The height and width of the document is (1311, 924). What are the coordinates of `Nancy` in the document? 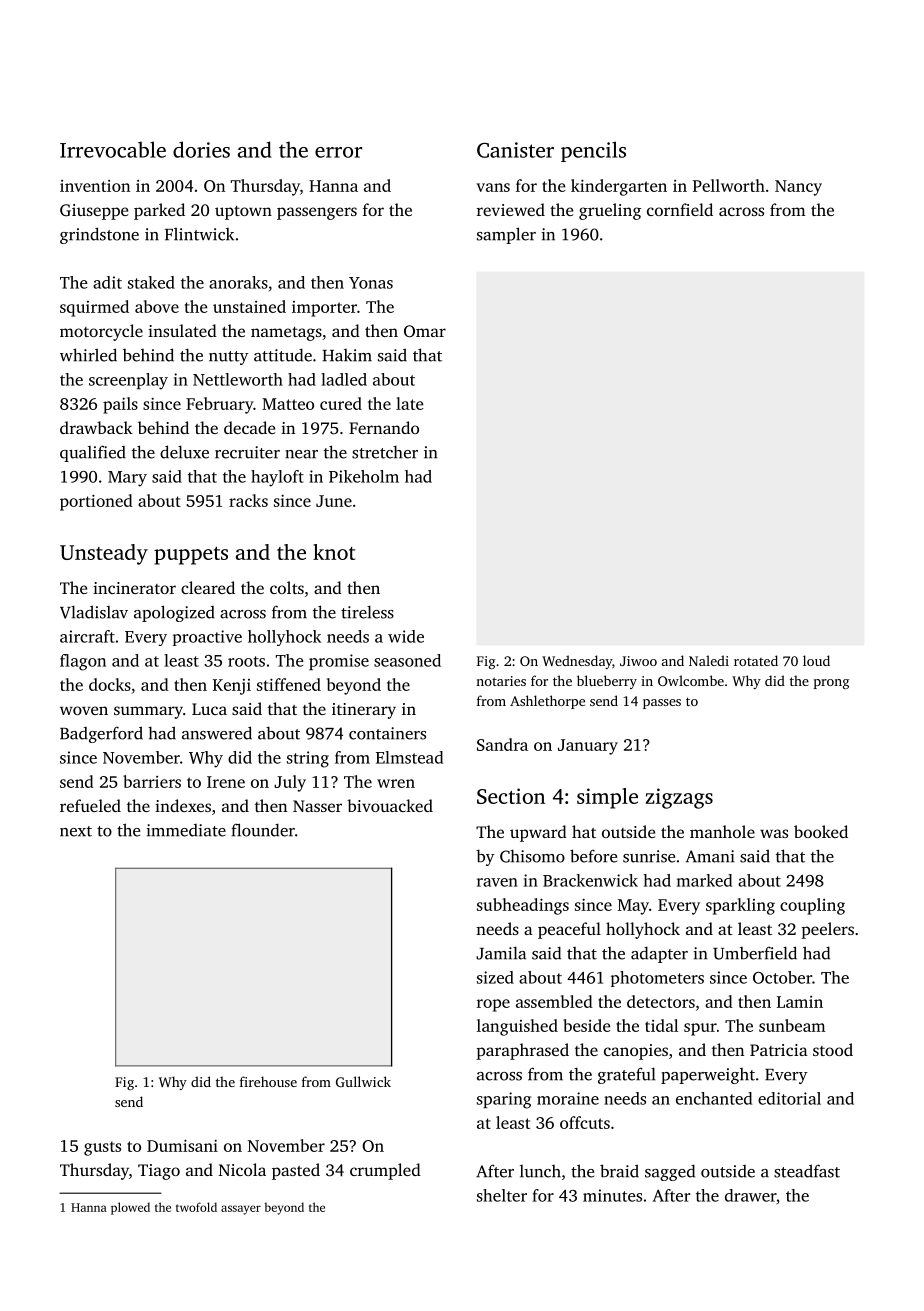 It's located at (798, 188).
